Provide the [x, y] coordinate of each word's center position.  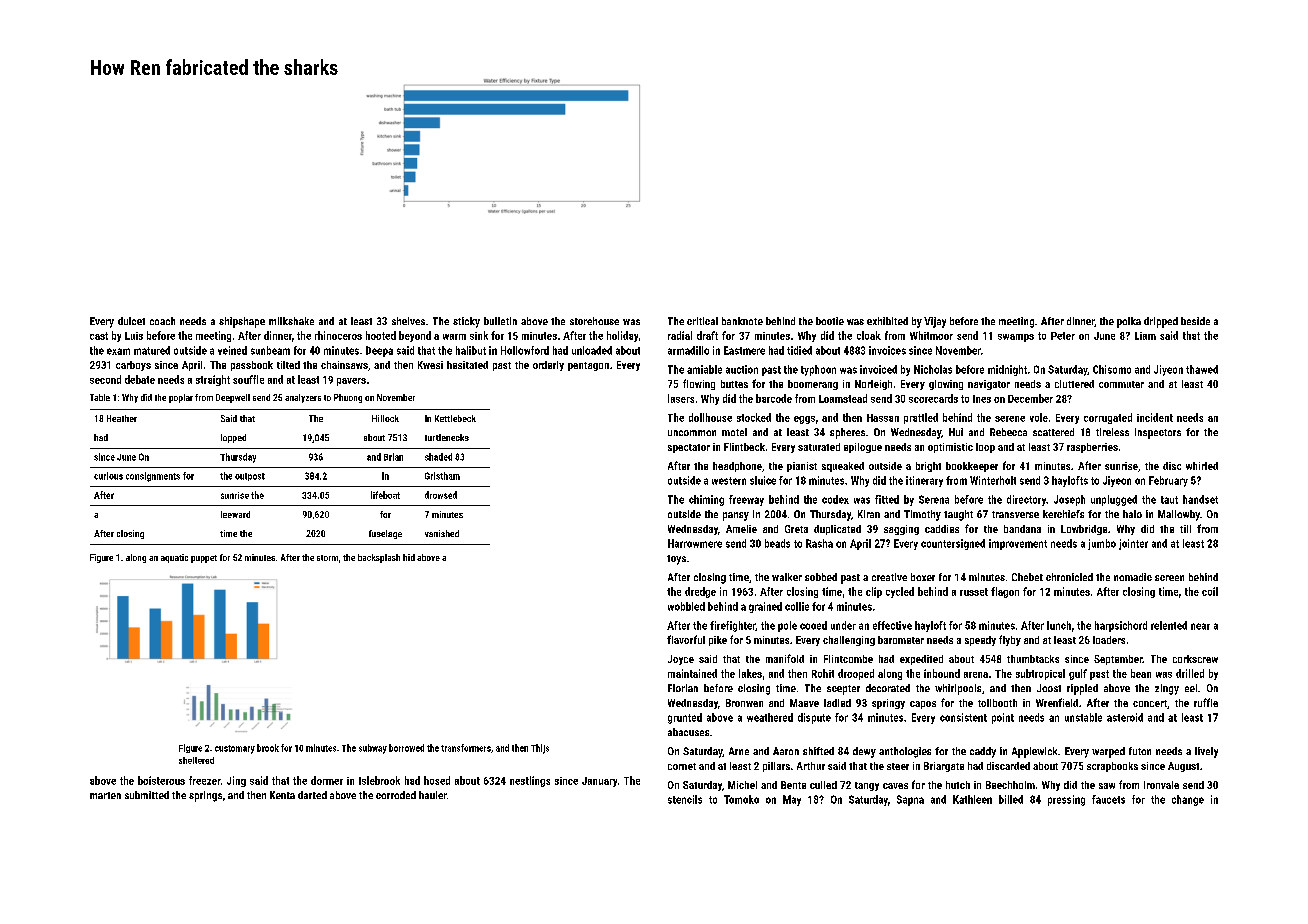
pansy [736, 516]
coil [1210, 591]
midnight [1007, 370]
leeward [235, 514]
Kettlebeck [455, 418]
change [1188, 800]
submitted [147, 795]
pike [718, 641]
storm [327, 558]
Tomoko [741, 799]
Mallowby [1179, 515]
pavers [351, 382]
